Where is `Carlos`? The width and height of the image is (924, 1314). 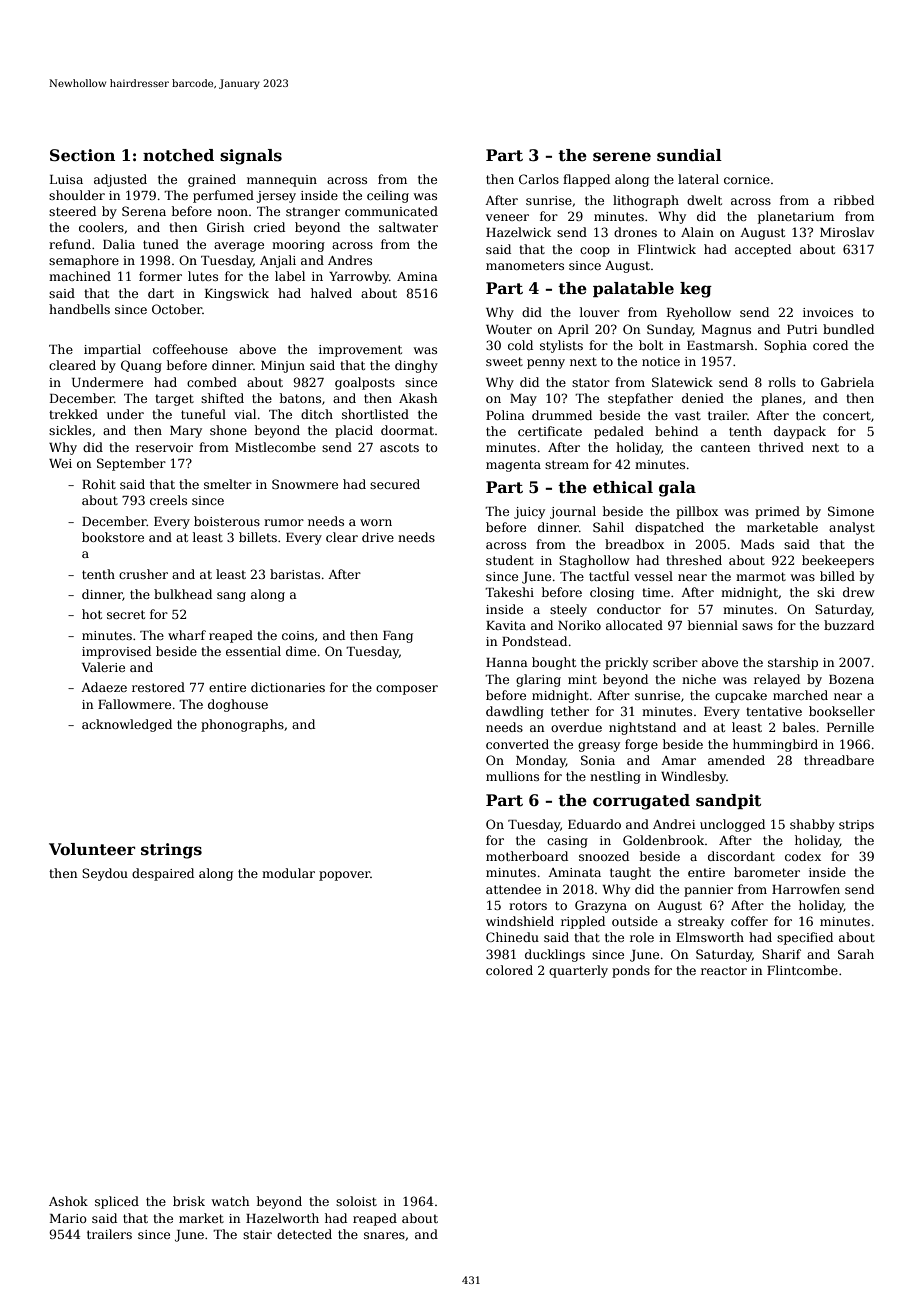 Carlos is located at coordinates (539, 179).
